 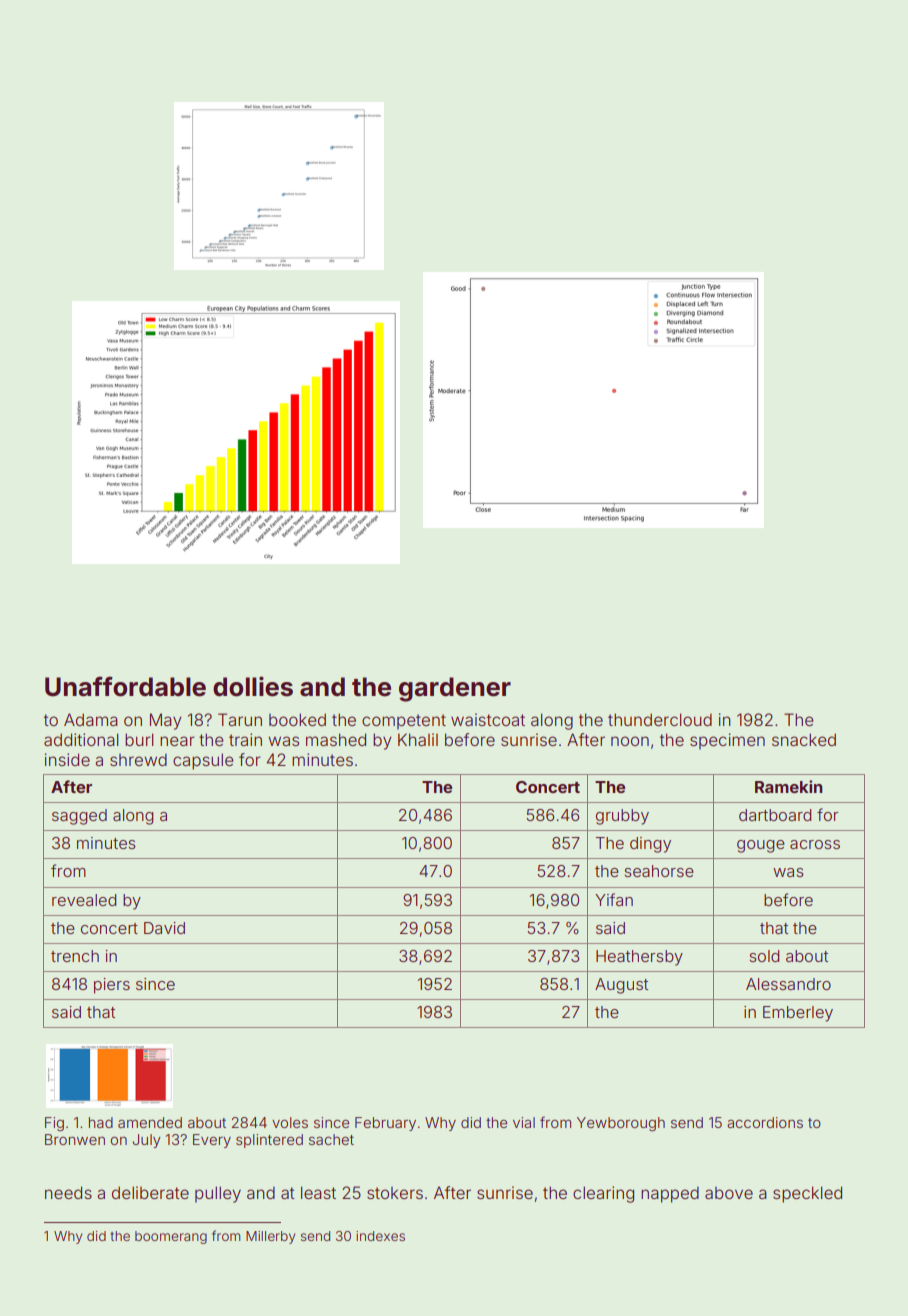 I want to click on thundercloud, so click(x=660, y=719).
